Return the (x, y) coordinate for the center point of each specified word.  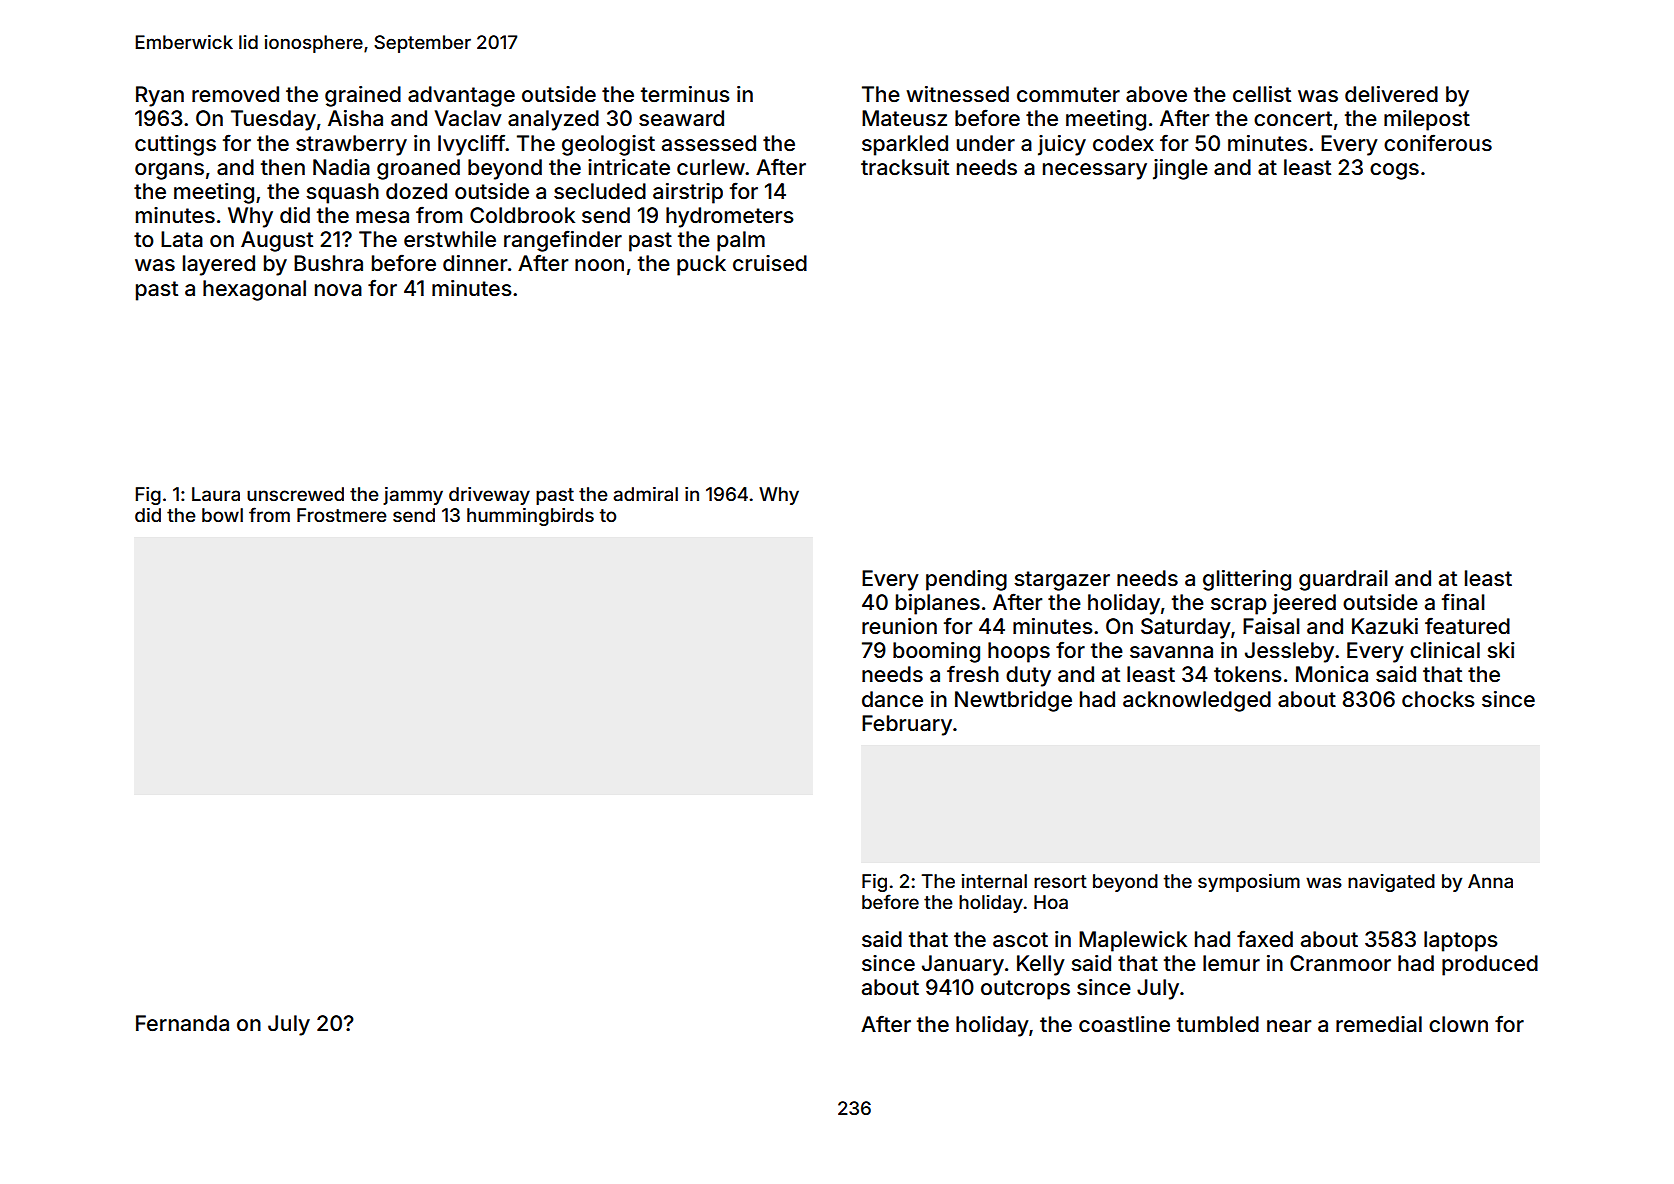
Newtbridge (1013, 701)
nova (338, 290)
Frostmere (342, 515)
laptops (1461, 941)
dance (892, 699)
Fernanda (182, 1023)
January (963, 965)
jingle (1180, 169)
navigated (1391, 883)
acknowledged (1197, 701)
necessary (1095, 171)
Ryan (160, 96)
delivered (1391, 94)
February (907, 725)
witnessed (958, 94)
